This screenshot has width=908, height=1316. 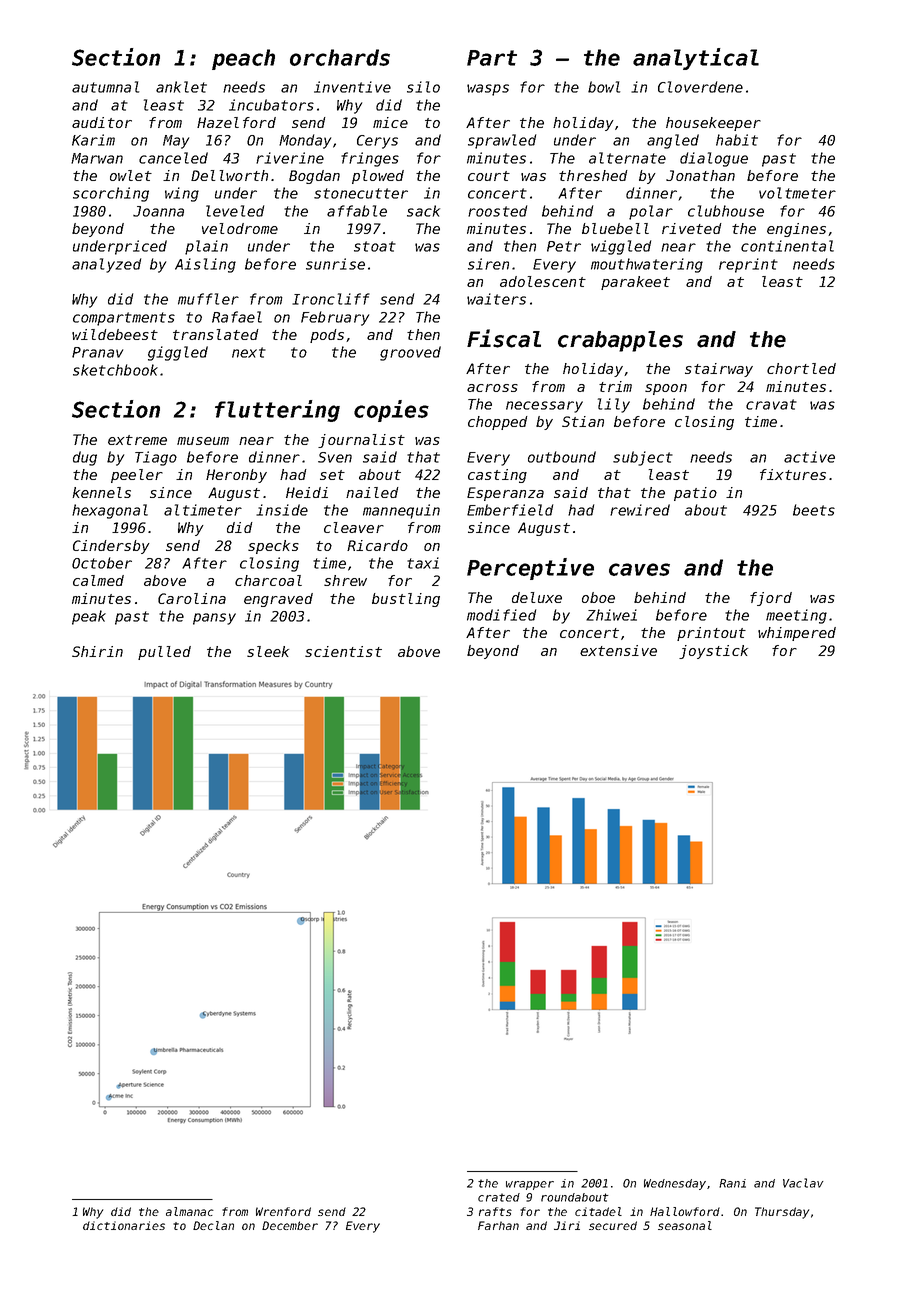 I want to click on fringes, so click(x=370, y=159).
